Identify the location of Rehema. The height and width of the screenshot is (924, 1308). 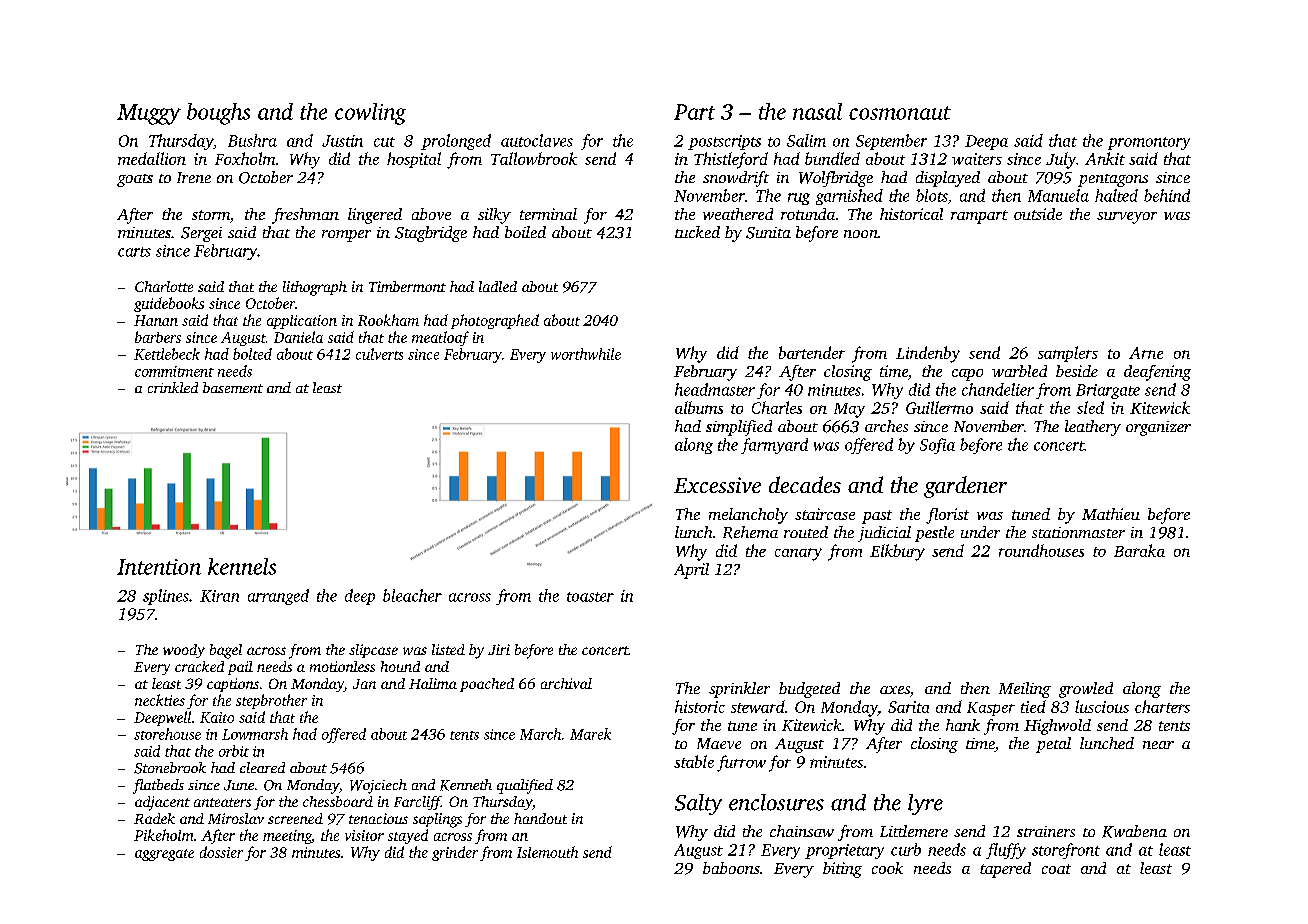
(750, 532).
